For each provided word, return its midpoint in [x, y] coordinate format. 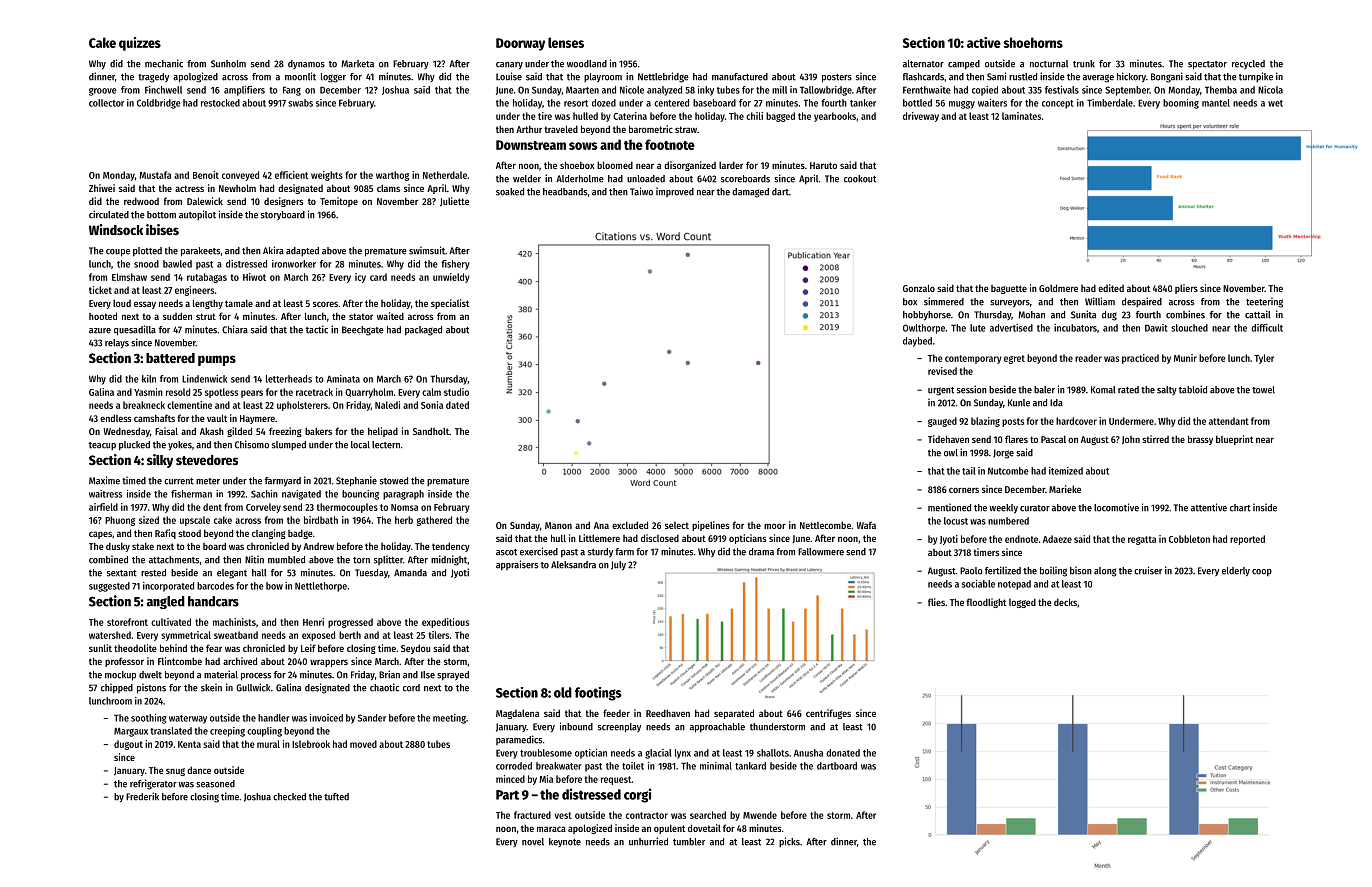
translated [171, 731]
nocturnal [1049, 64]
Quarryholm [369, 393]
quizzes [140, 44]
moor [775, 526]
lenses [566, 42]
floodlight [986, 603]
